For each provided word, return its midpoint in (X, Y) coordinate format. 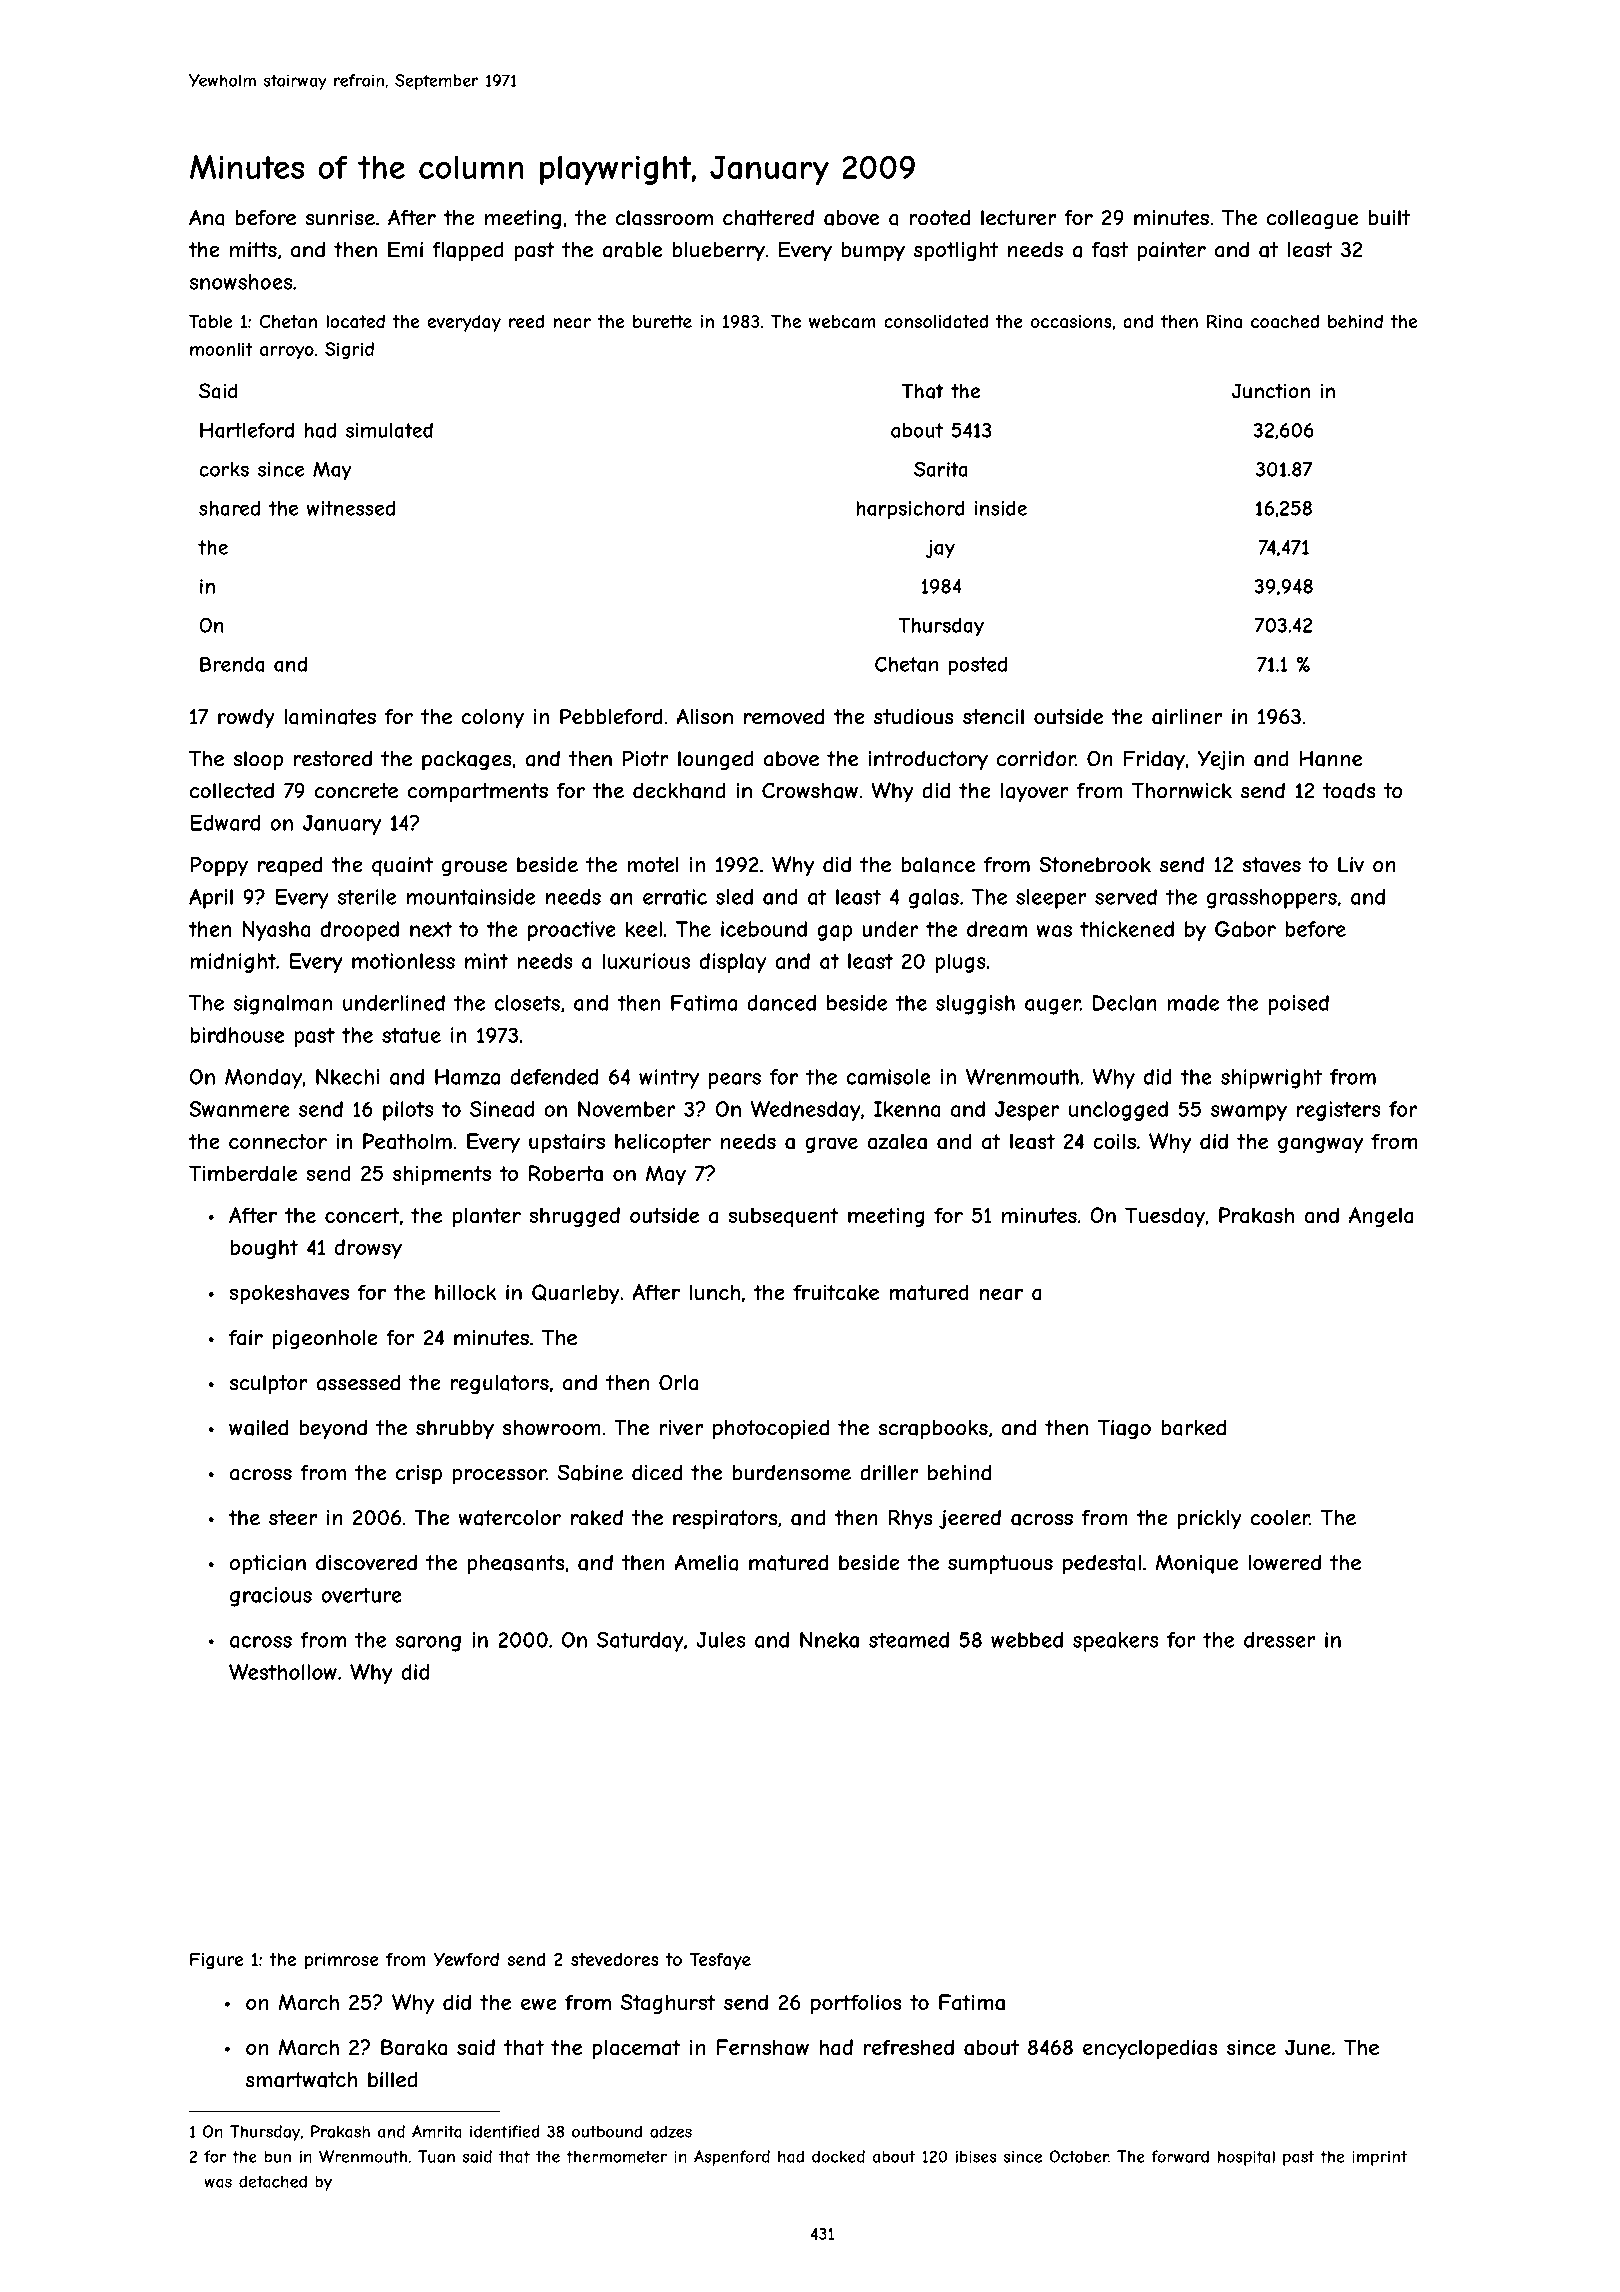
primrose (342, 1961)
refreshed (909, 2047)
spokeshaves (289, 1294)
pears (735, 1081)
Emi (405, 249)
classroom (664, 218)
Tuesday (1165, 1217)
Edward (225, 823)
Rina (1224, 321)
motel (653, 865)
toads (1349, 790)
